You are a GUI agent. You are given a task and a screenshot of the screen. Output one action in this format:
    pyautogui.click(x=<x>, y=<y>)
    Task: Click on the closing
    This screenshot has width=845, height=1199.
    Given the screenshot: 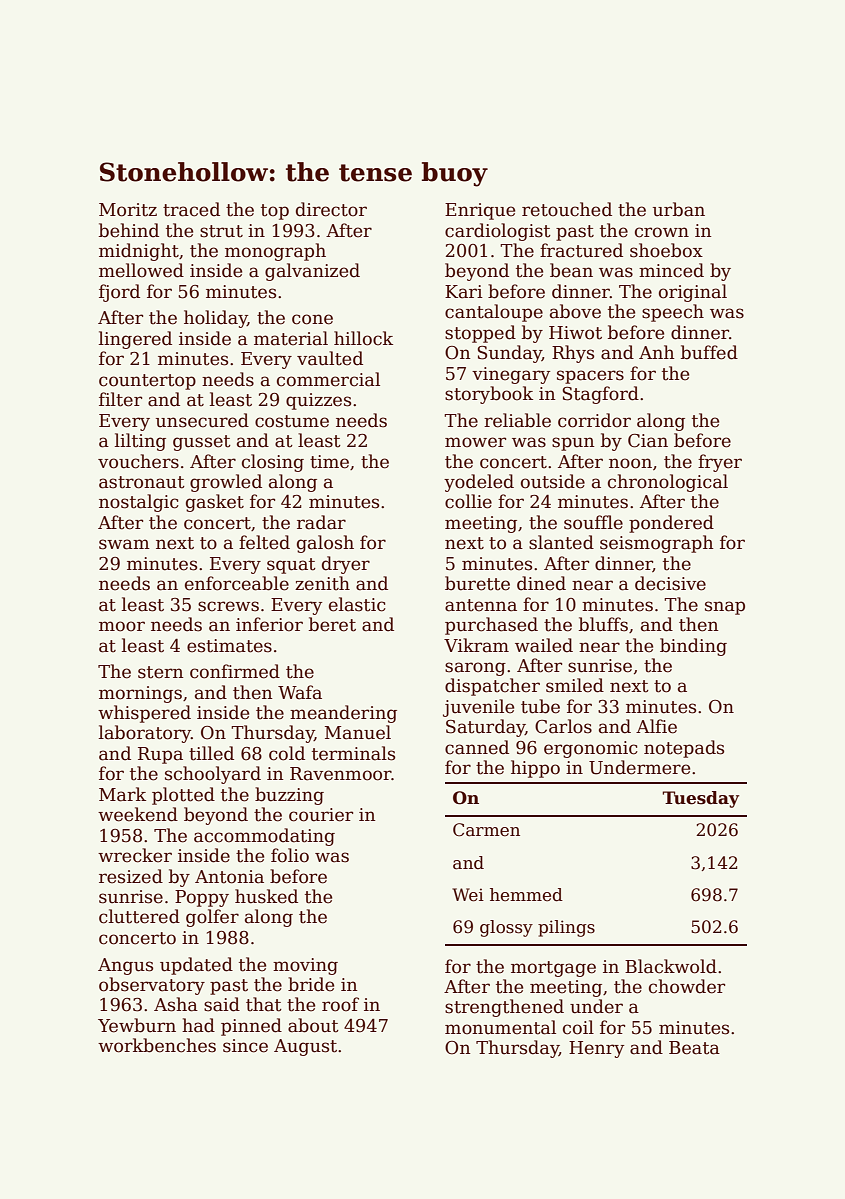 What is the action you would take?
    pyautogui.click(x=273, y=463)
